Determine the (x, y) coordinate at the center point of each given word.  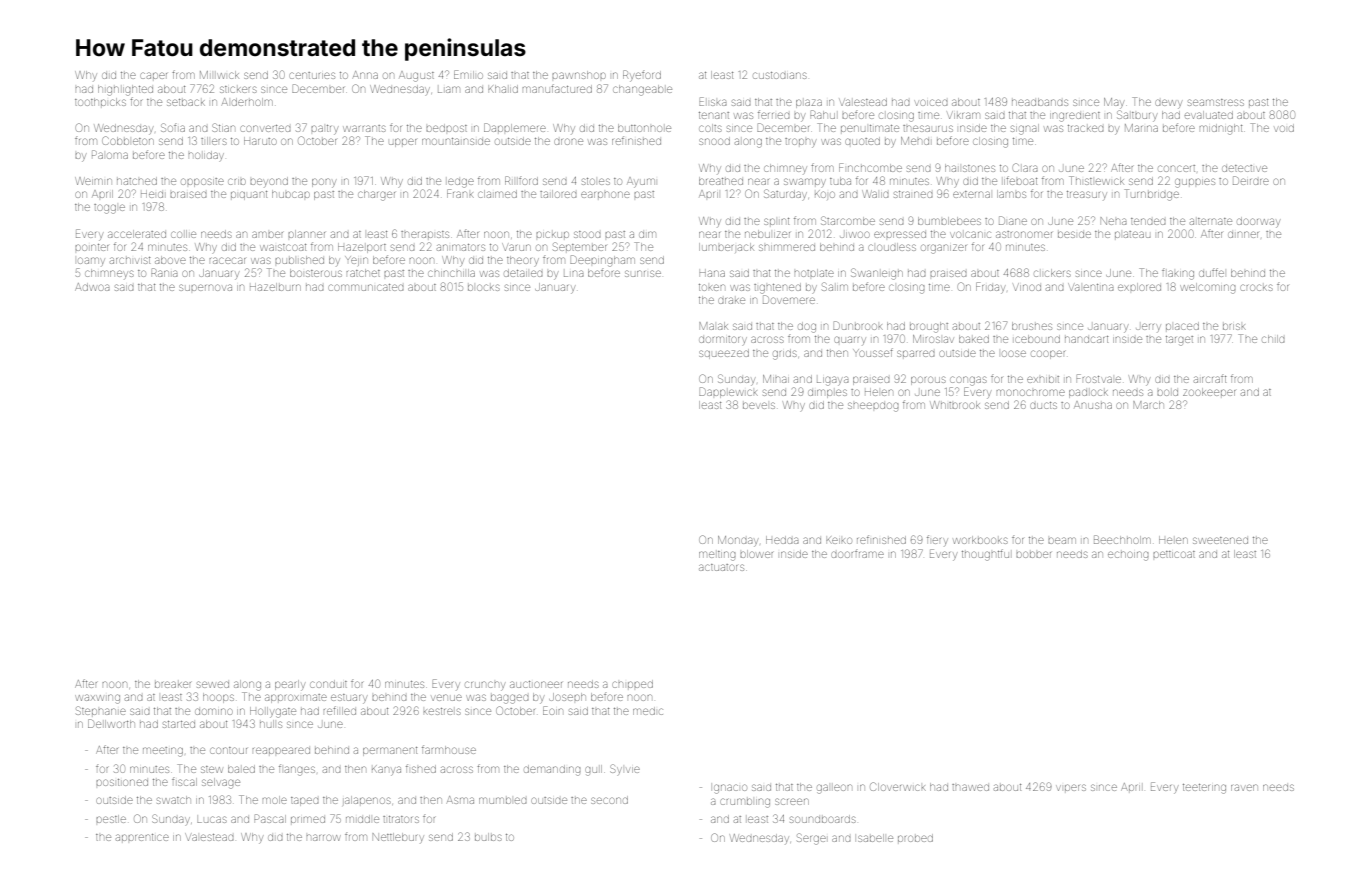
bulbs (488, 837)
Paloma (110, 154)
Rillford (521, 180)
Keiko (839, 540)
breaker (173, 684)
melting (717, 556)
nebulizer (767, 234)
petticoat (1174, 554)
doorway (1258, 222)
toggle (109, 209)
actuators (721, 567)
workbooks (980, 540)
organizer (944, 249)
